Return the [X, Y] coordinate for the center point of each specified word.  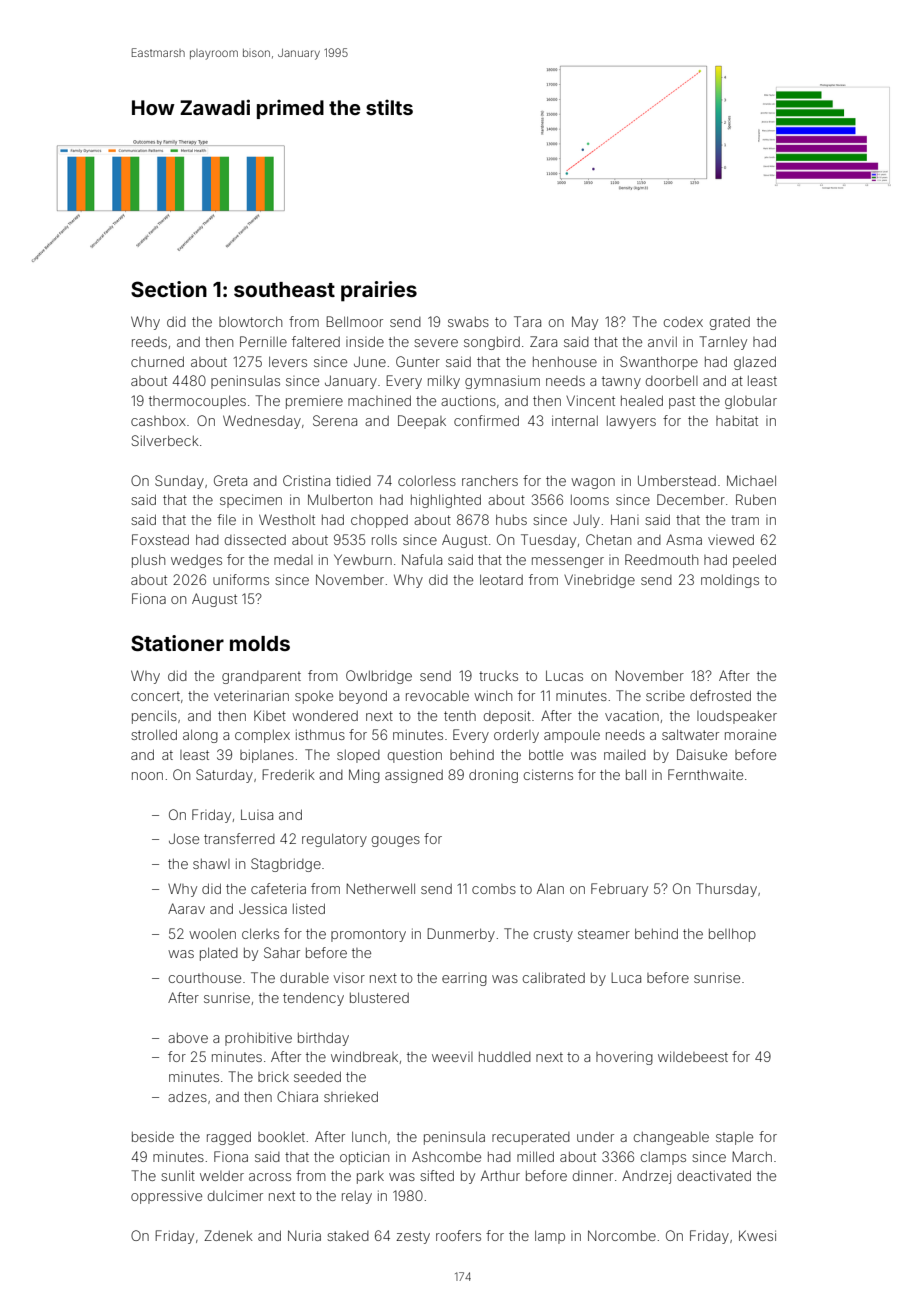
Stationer [177, 643]
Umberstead [677, 480]
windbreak [364, 1056]
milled [535, 1156]
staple [734, 1138]
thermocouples [197, 402]
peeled [754, 561]
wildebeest [693, 1056]
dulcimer [235, 1195]
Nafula [422, 559]
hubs [511, 519]
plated [219, 954]
